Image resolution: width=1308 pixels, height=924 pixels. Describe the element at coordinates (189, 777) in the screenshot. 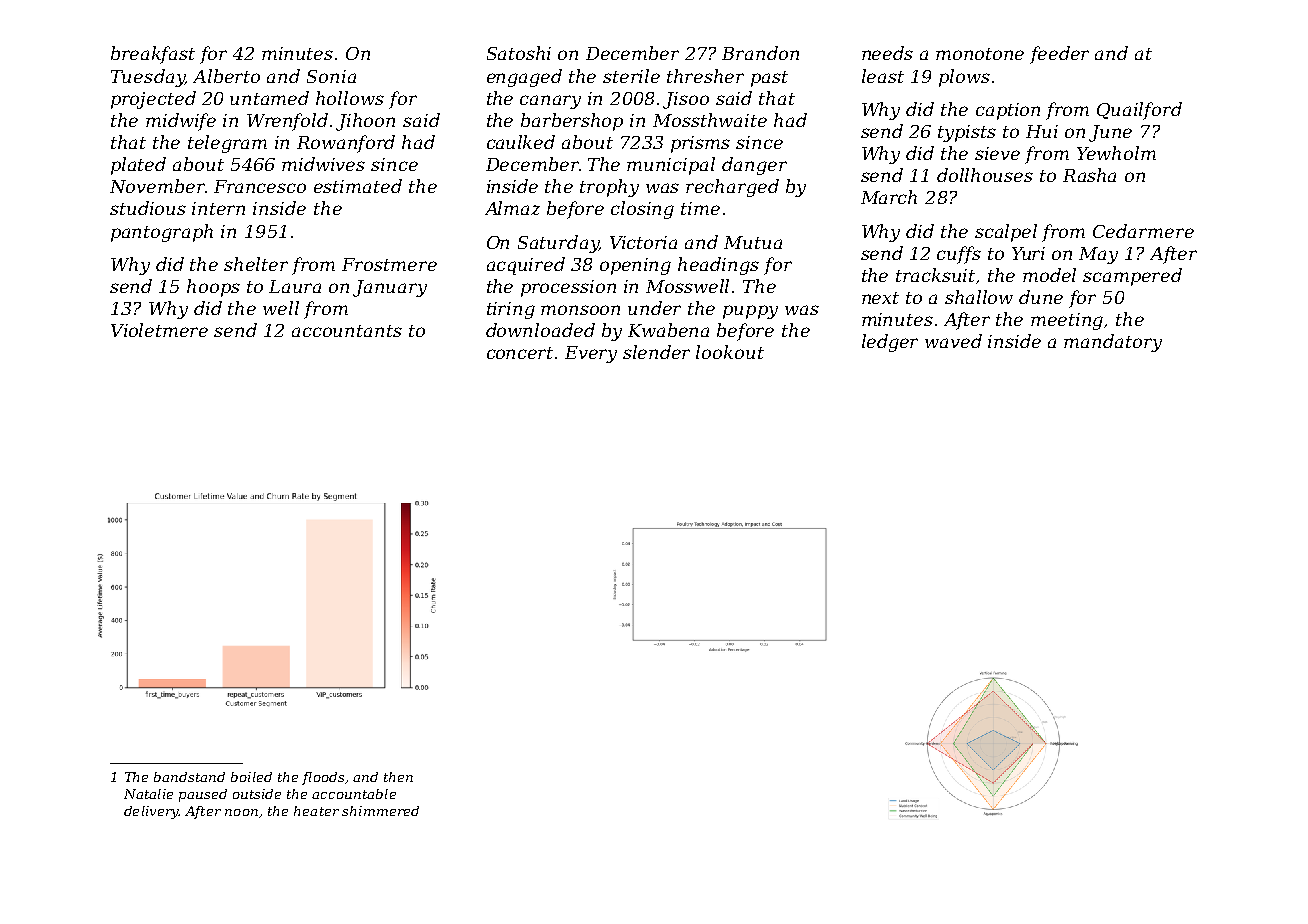

I see `bandstand` at that location.
